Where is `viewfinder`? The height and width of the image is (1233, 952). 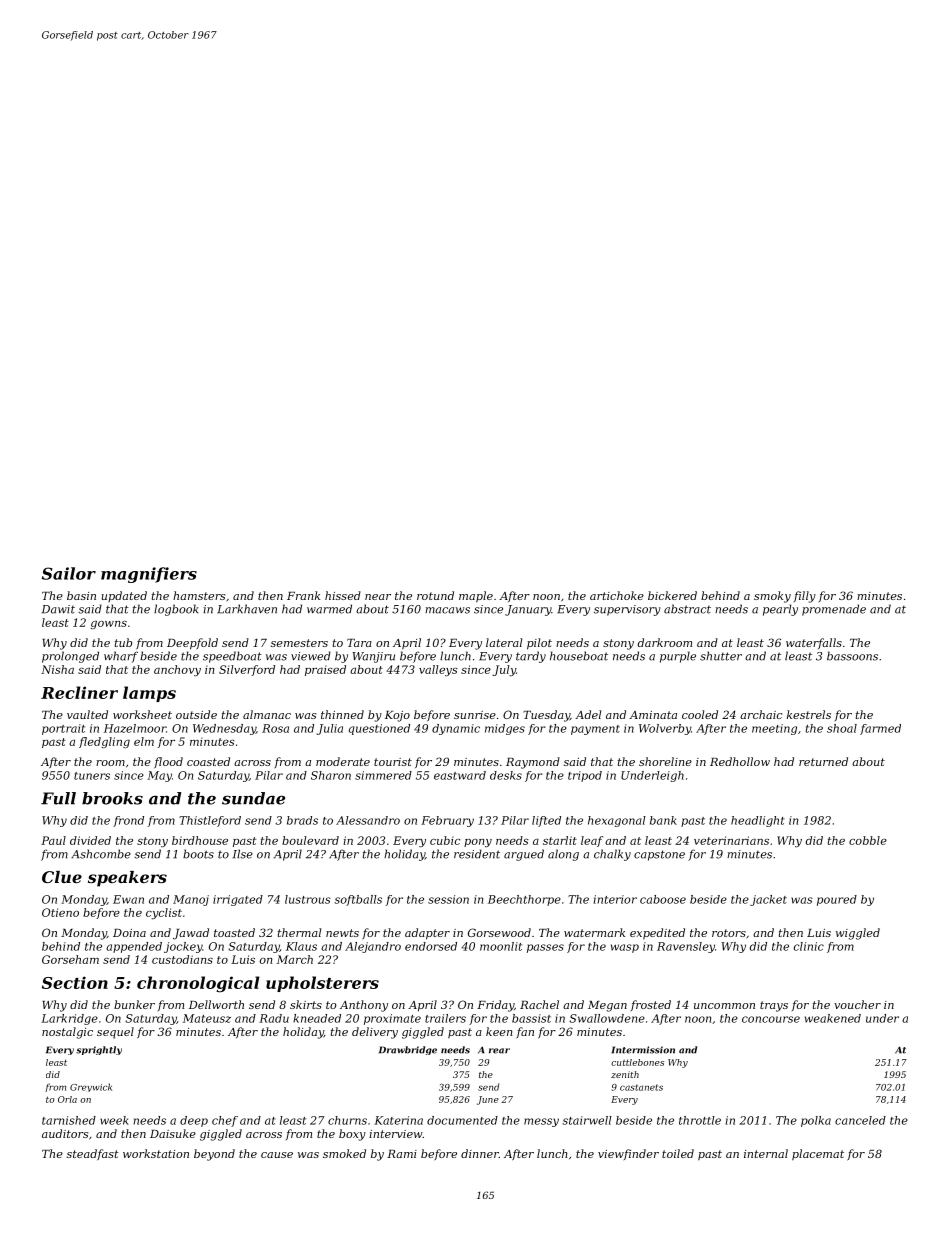
viewfinder is located at coordinates (628, 1154).
